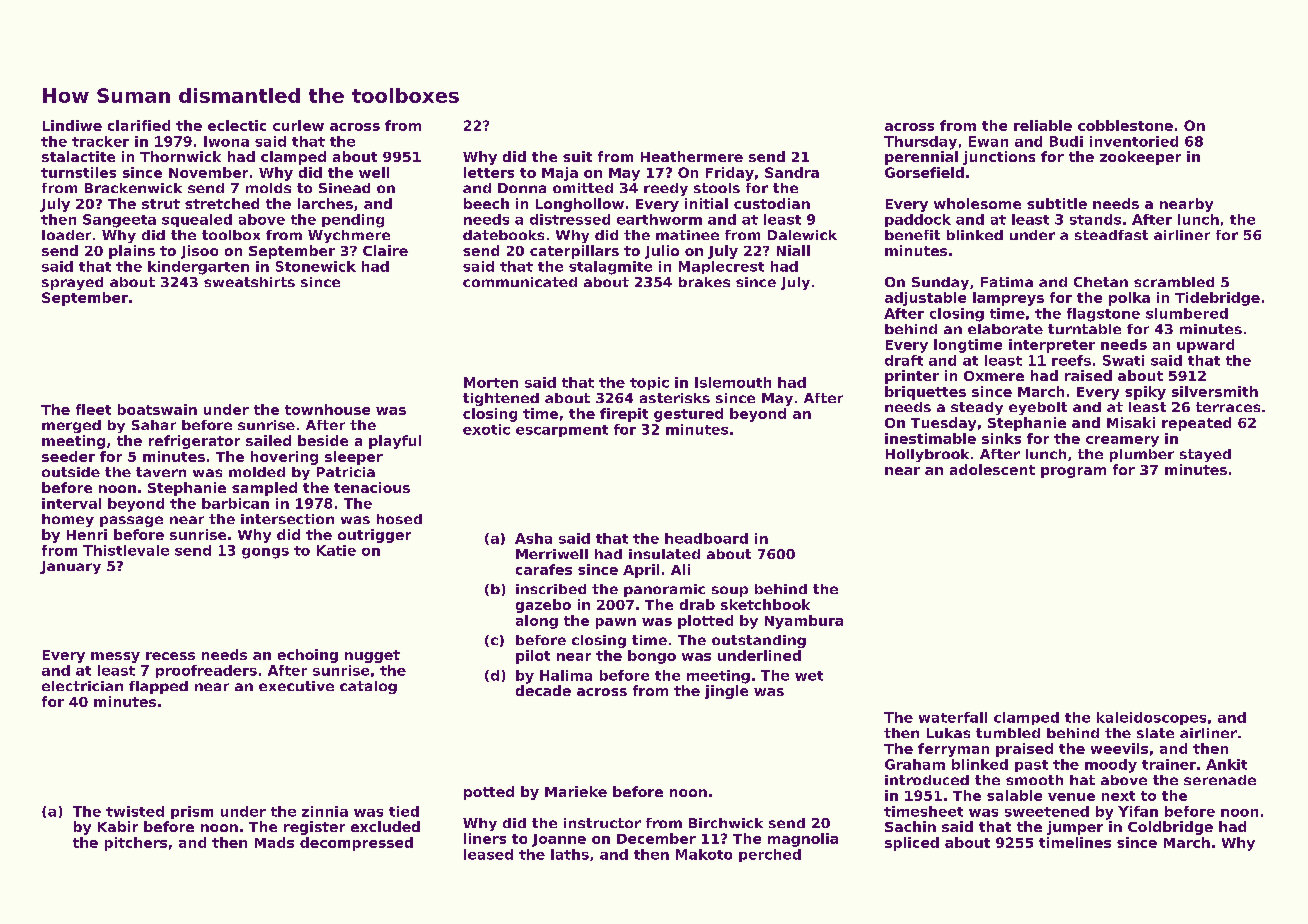 Image resolution: width=1308 pixels, height=924 pixels. What do you see at coordinates (93, 409) in the image?
I see `fleet` at bounding box center [93, 409].
